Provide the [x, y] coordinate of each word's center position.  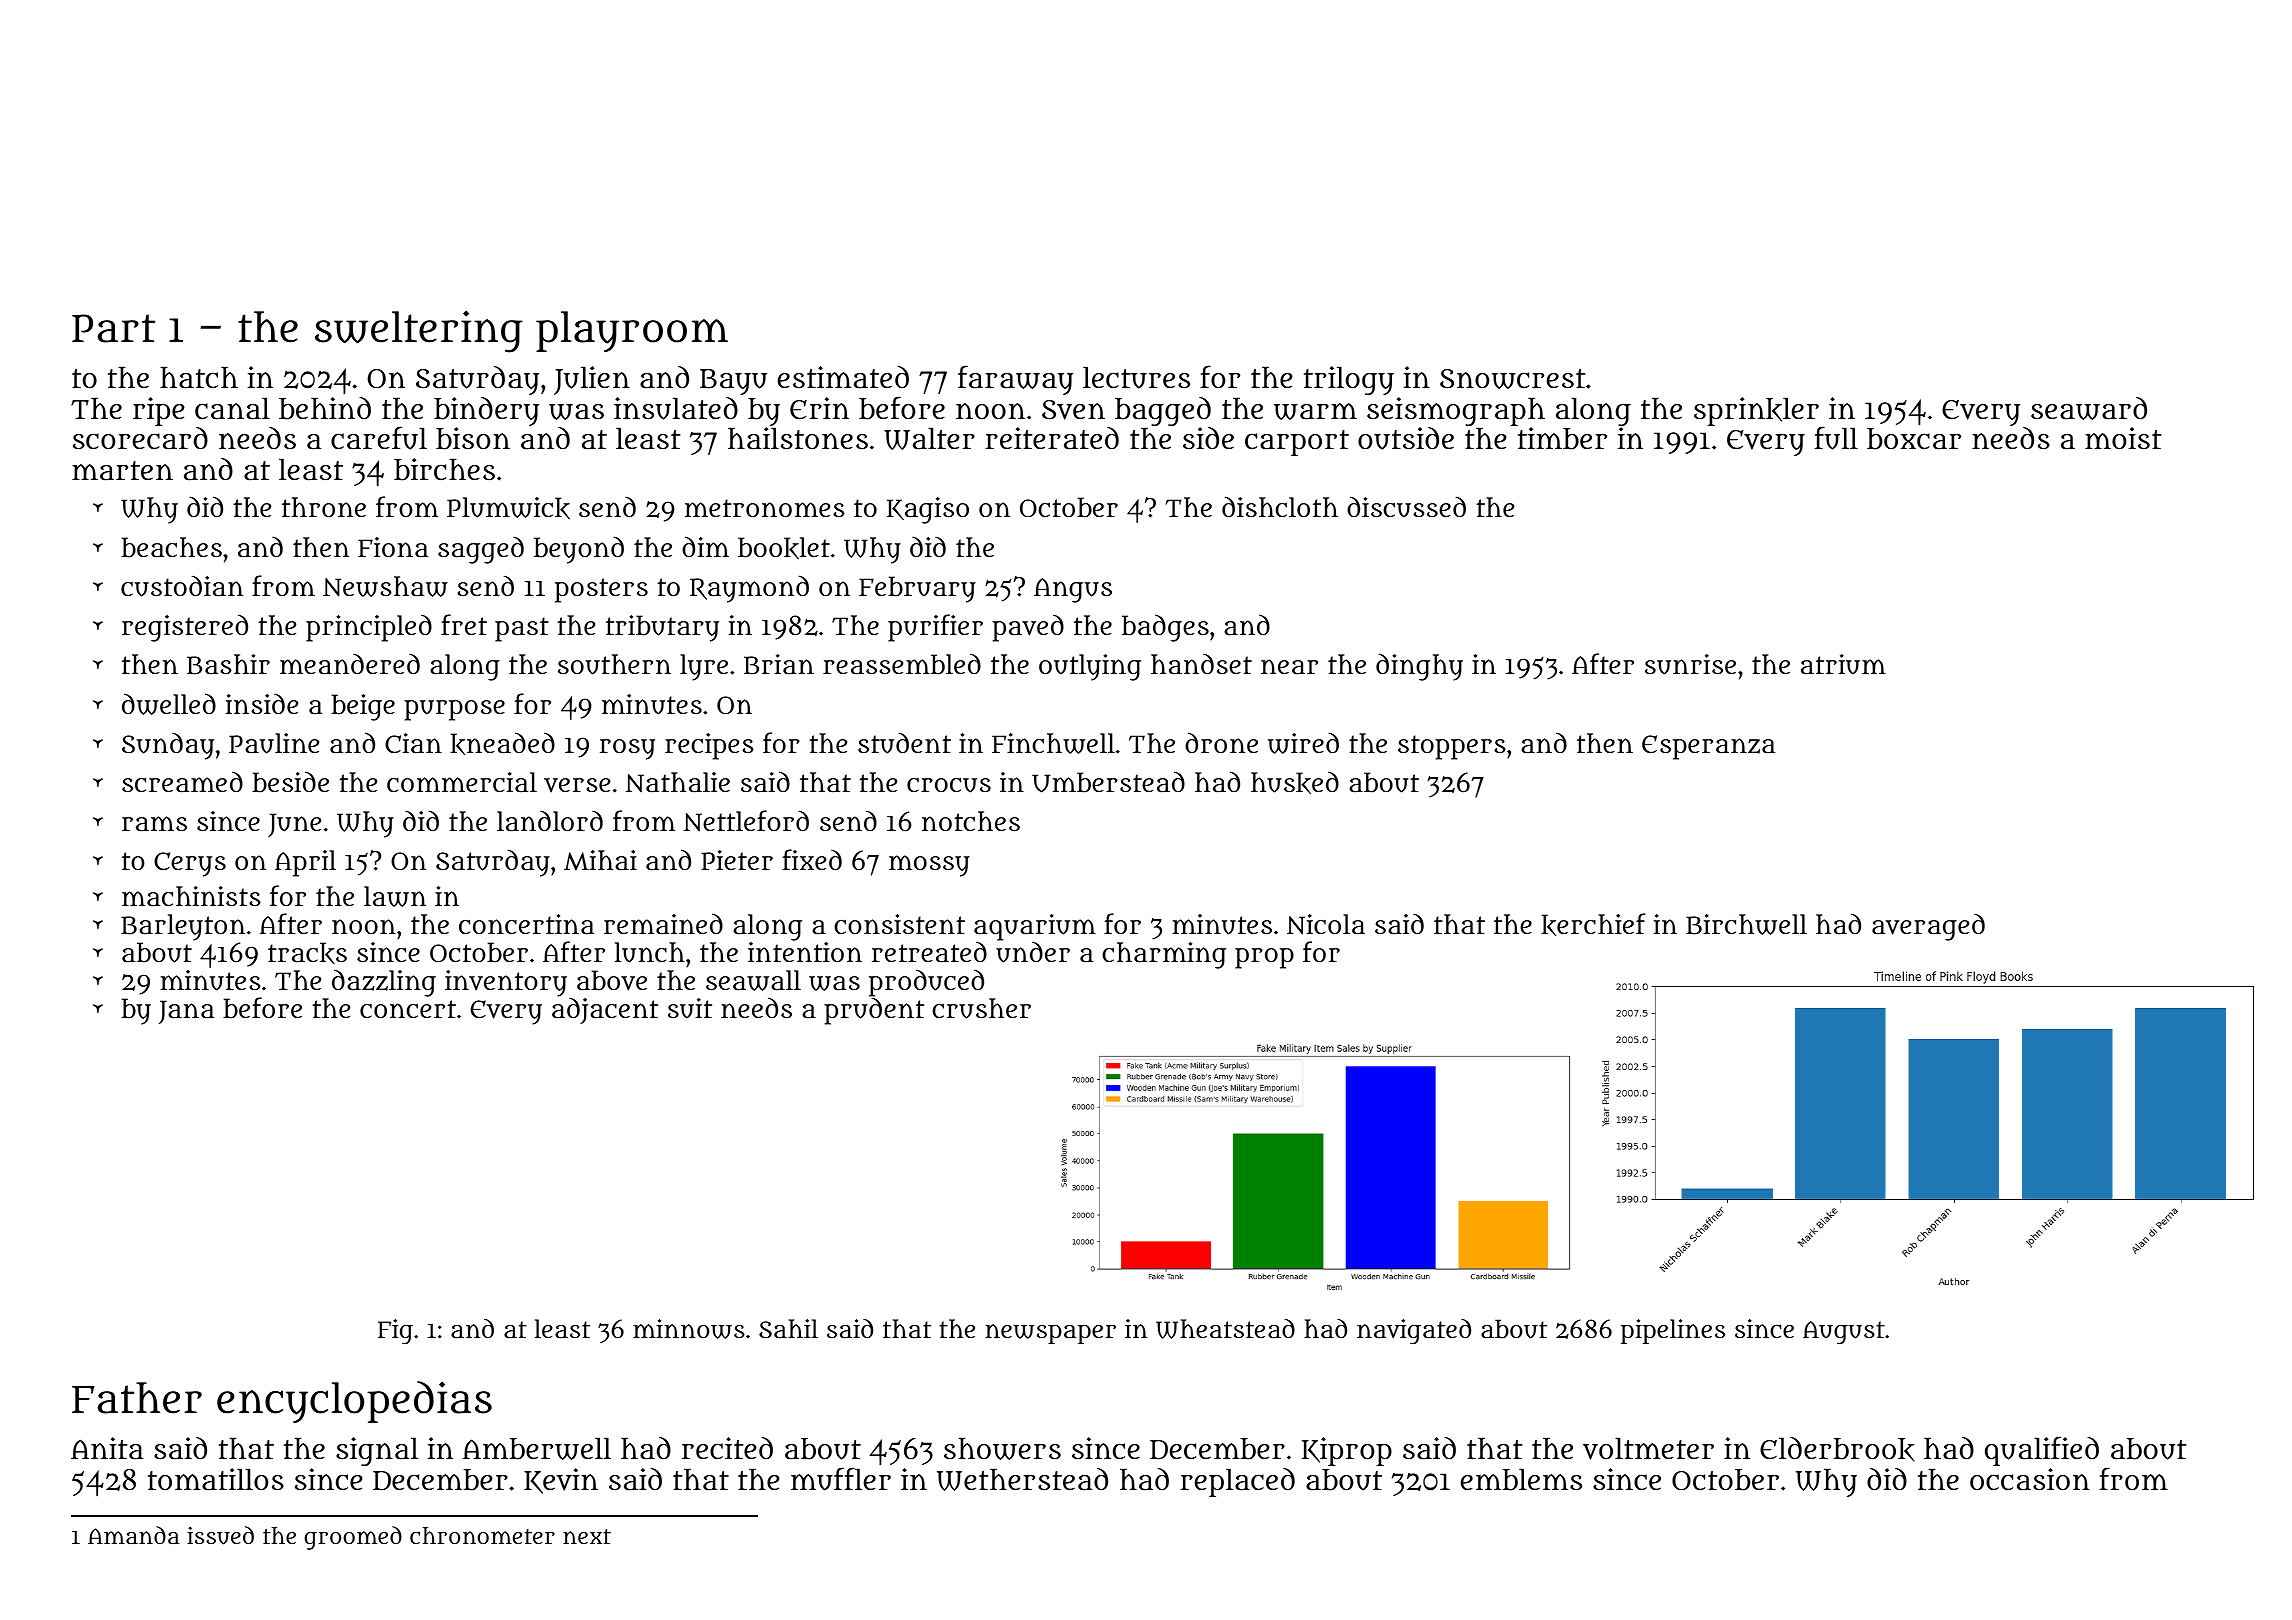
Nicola [1326, 924]
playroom [632, 331]
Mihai [600, 860]
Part [113, 328]
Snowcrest [1512, 379]
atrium [1843, 664]
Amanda [134, 1535]
